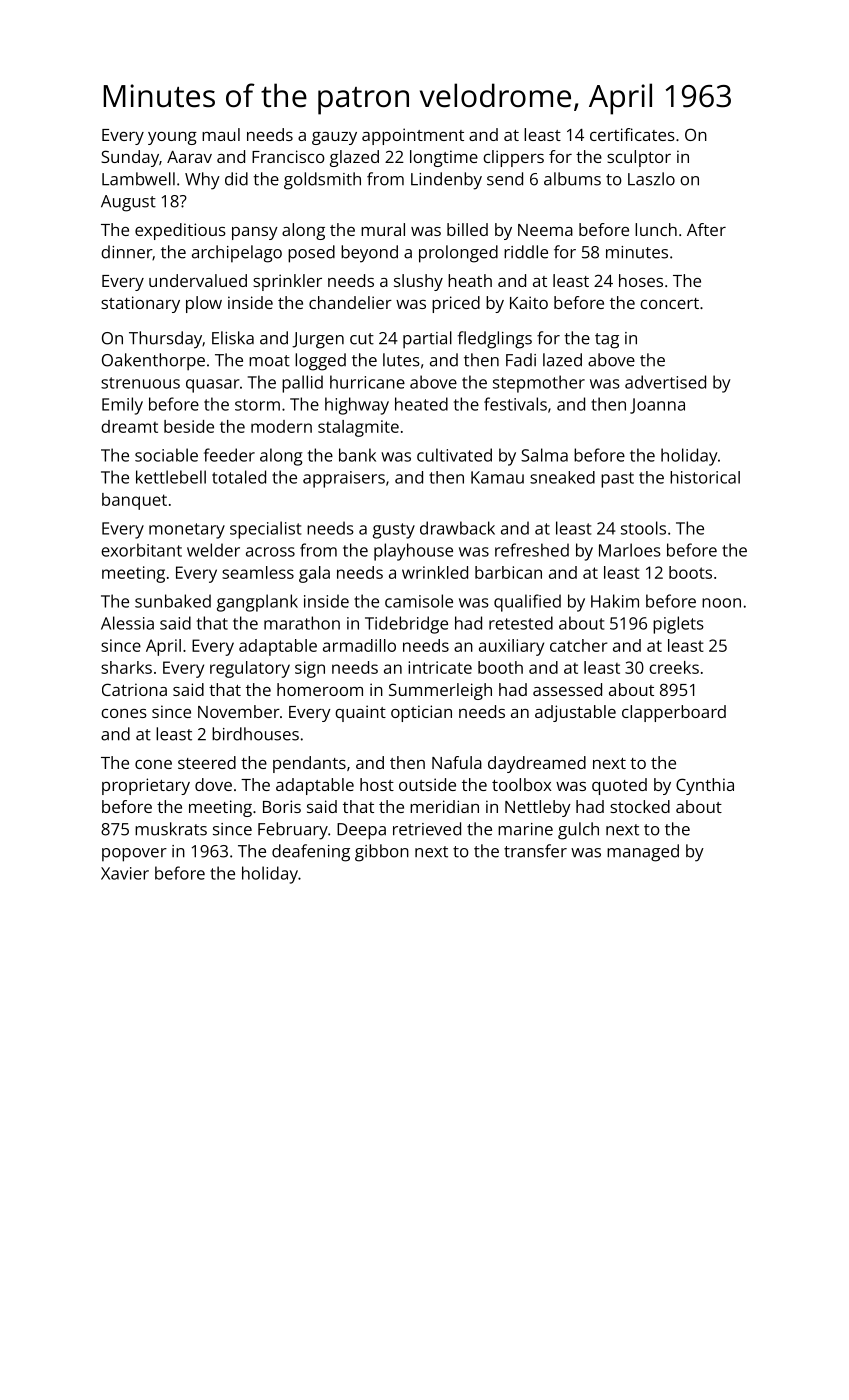  I want to click on intricate, so click(440, 667).
